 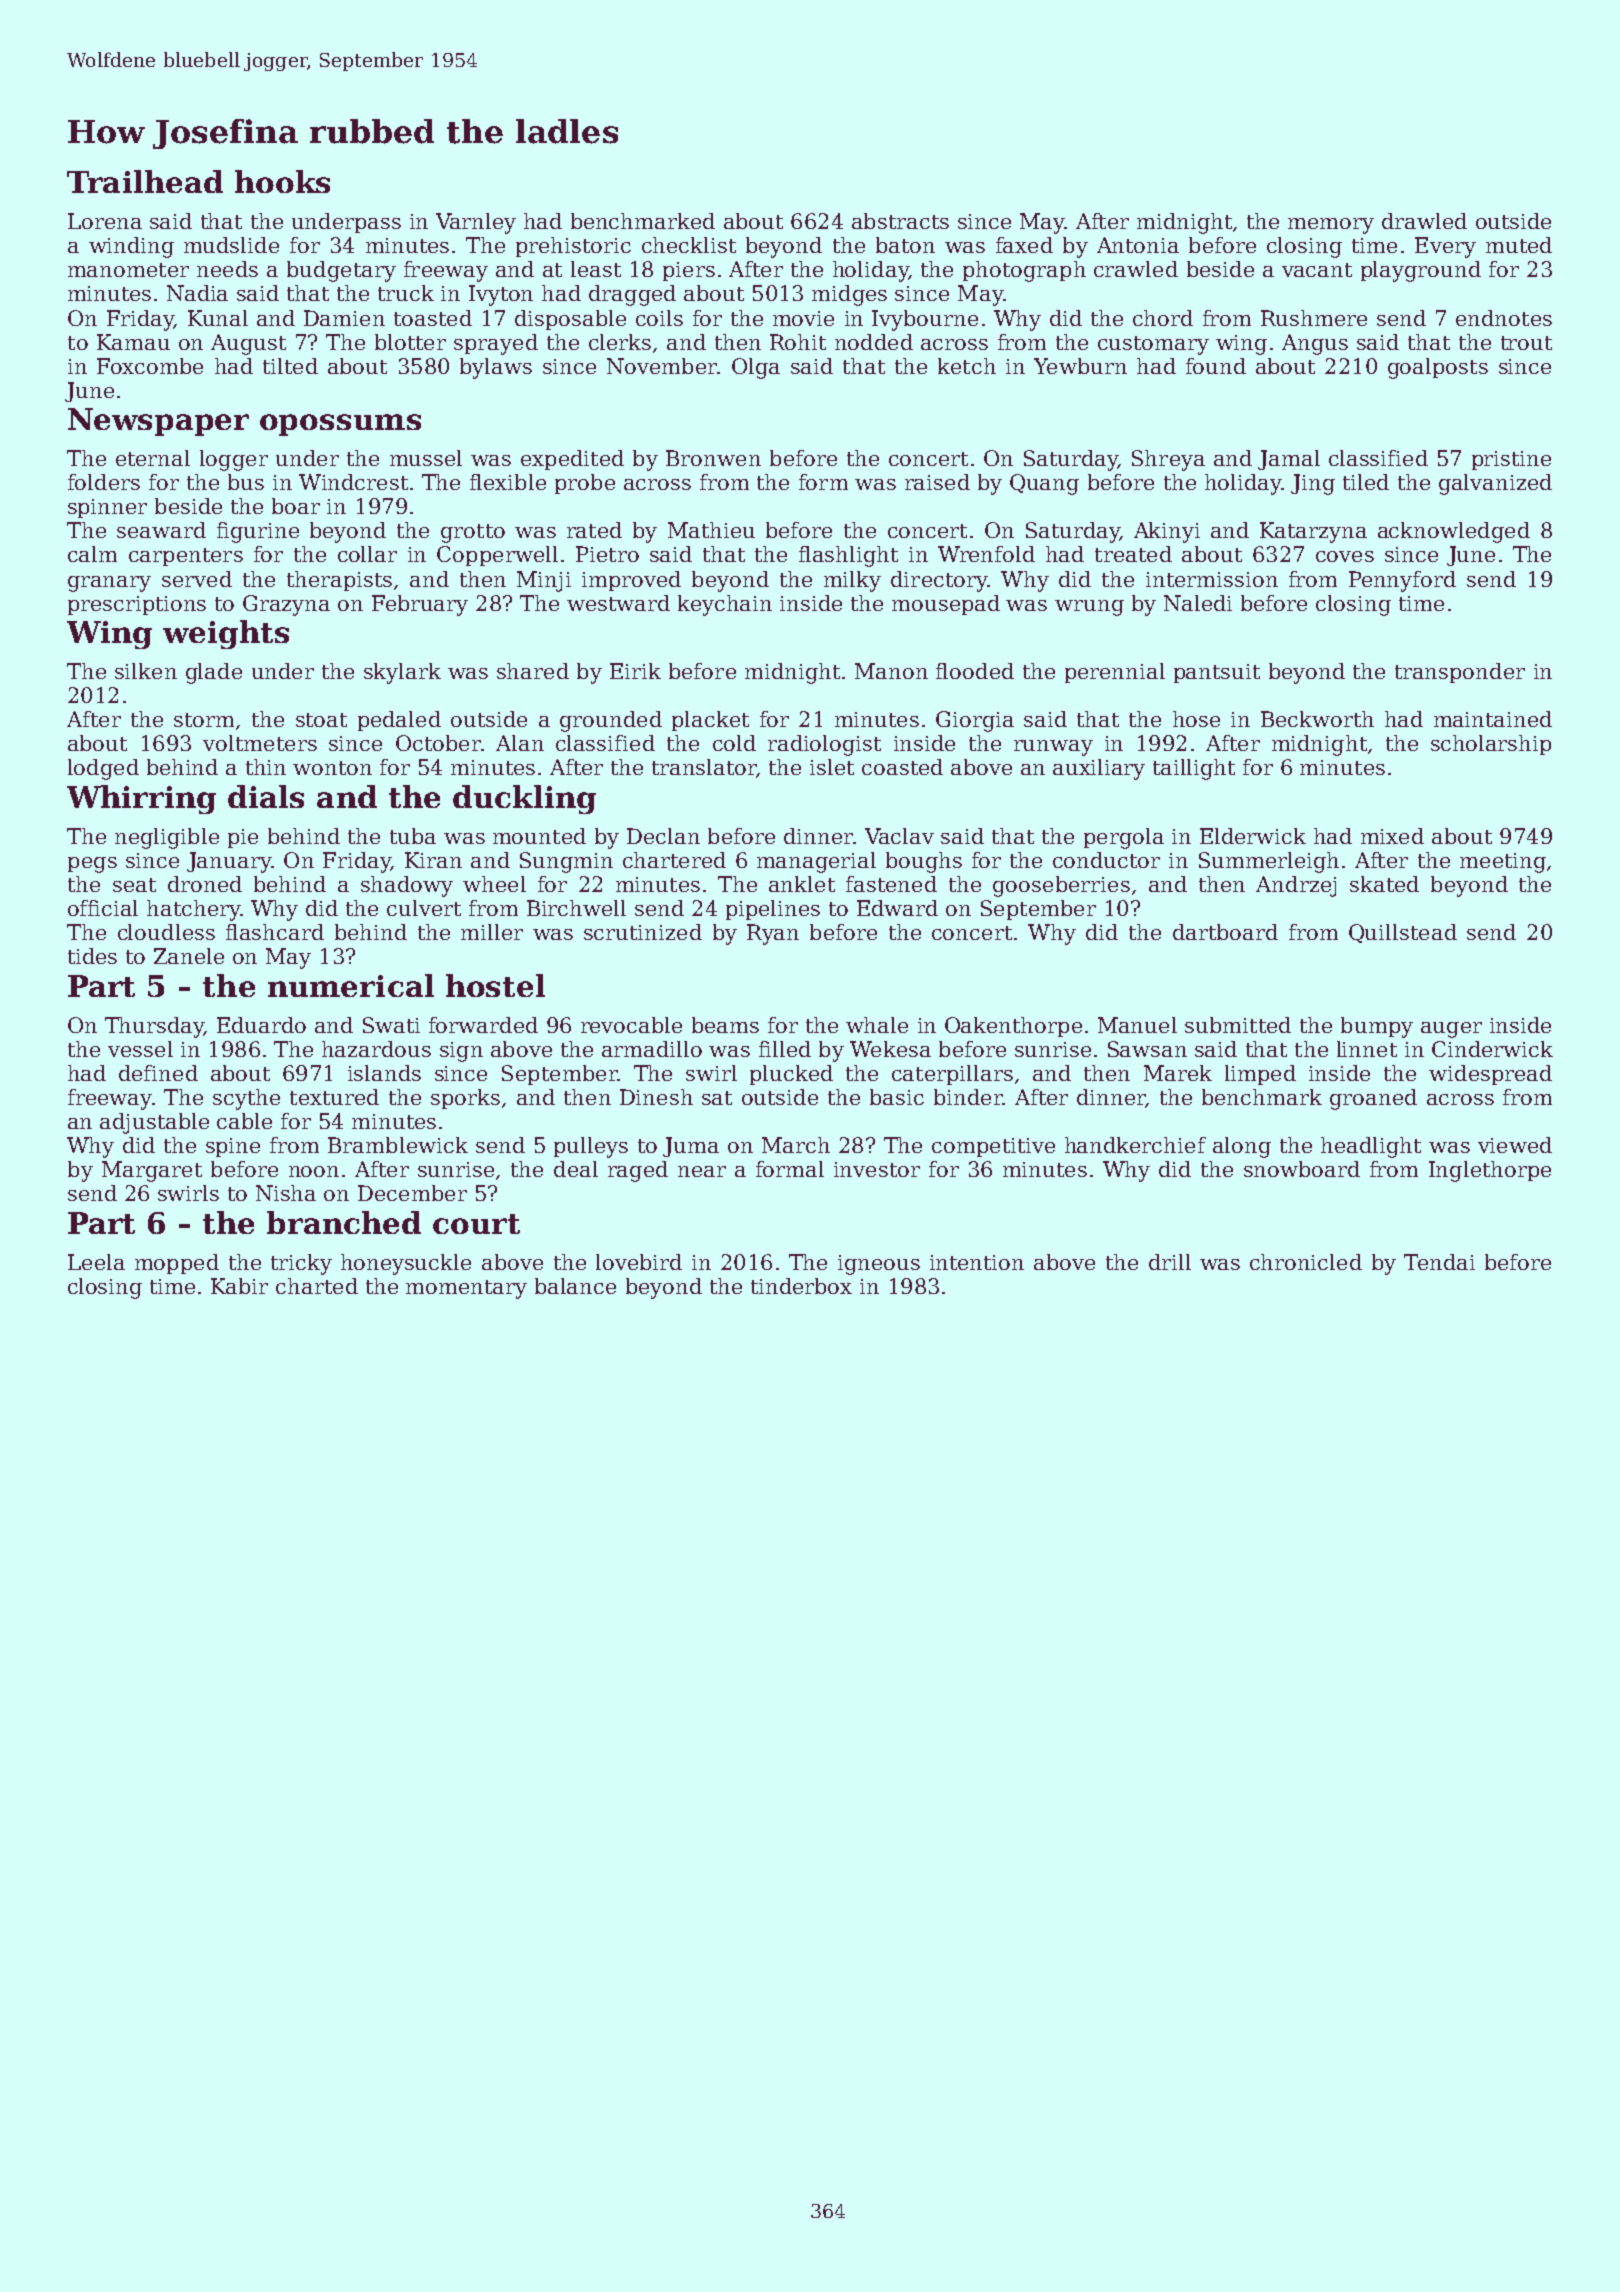 What do you see at coordinates (1296, 886) in the screenshot?
I see `Andrzej` at bounding box center [1296, 886].
